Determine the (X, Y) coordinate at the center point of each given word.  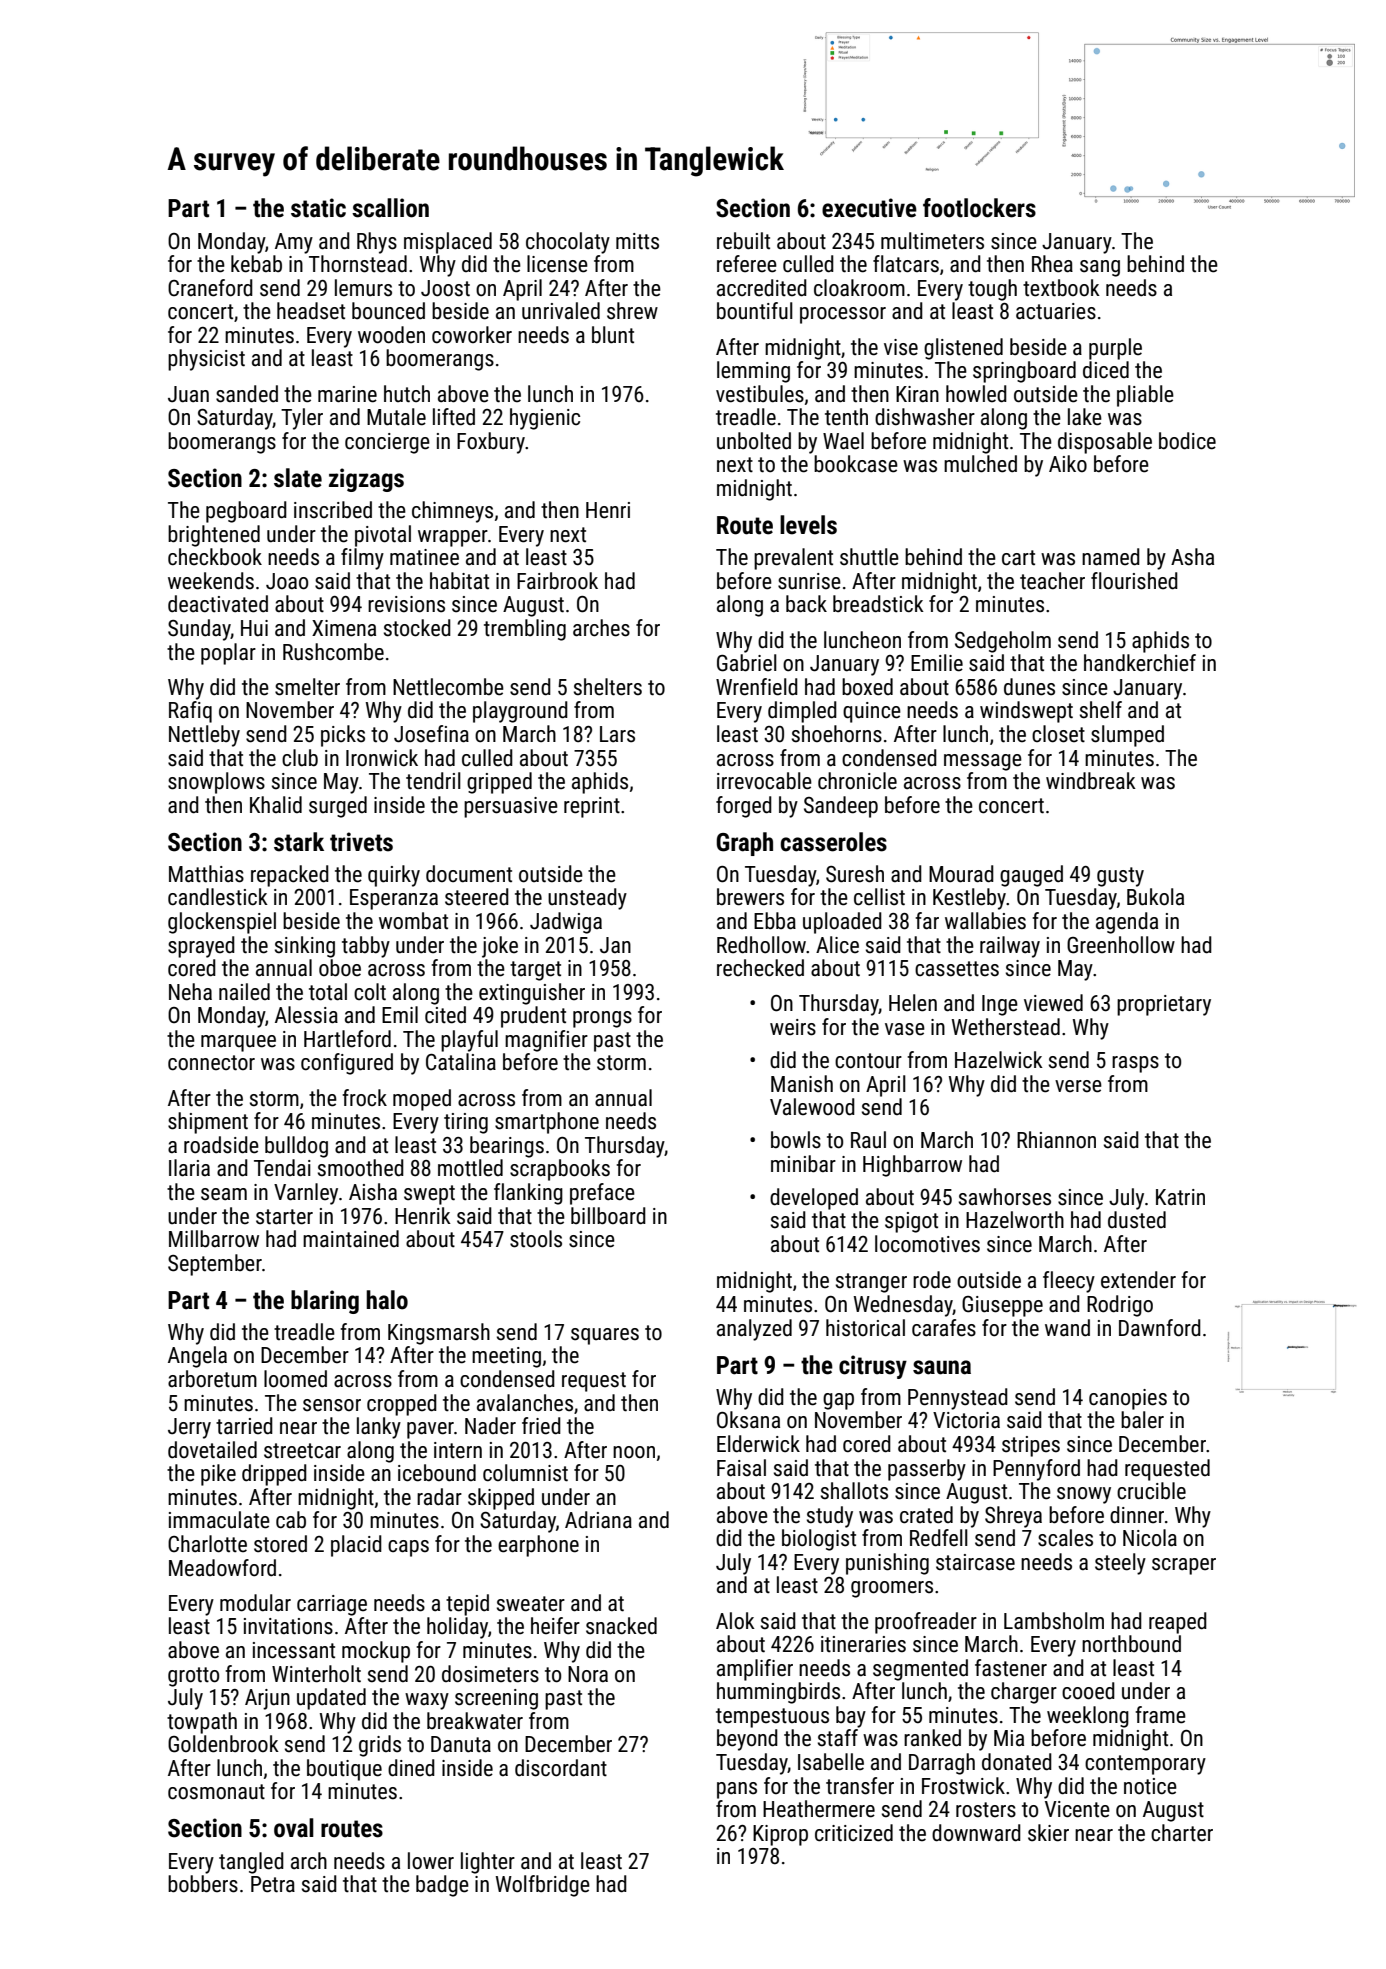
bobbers (203, 1884)
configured (347, 1064)
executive (869, 208)
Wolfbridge (543, 1886)
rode (932, 1280)
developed (814, 1199)
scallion (390, 208)
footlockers (979, 208)
